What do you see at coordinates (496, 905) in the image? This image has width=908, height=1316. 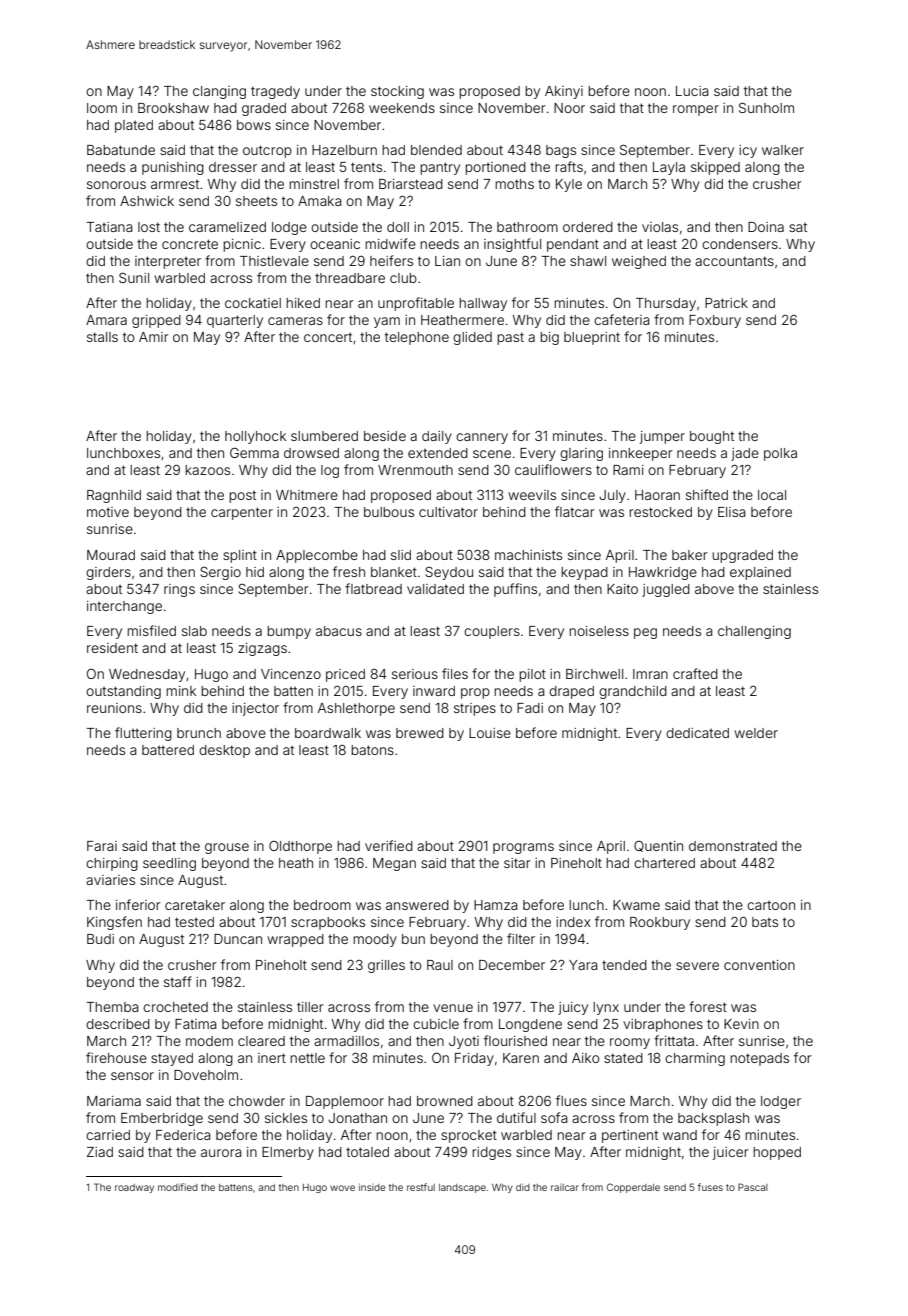 I see `Hamza` at bounding box center [496, 905].
